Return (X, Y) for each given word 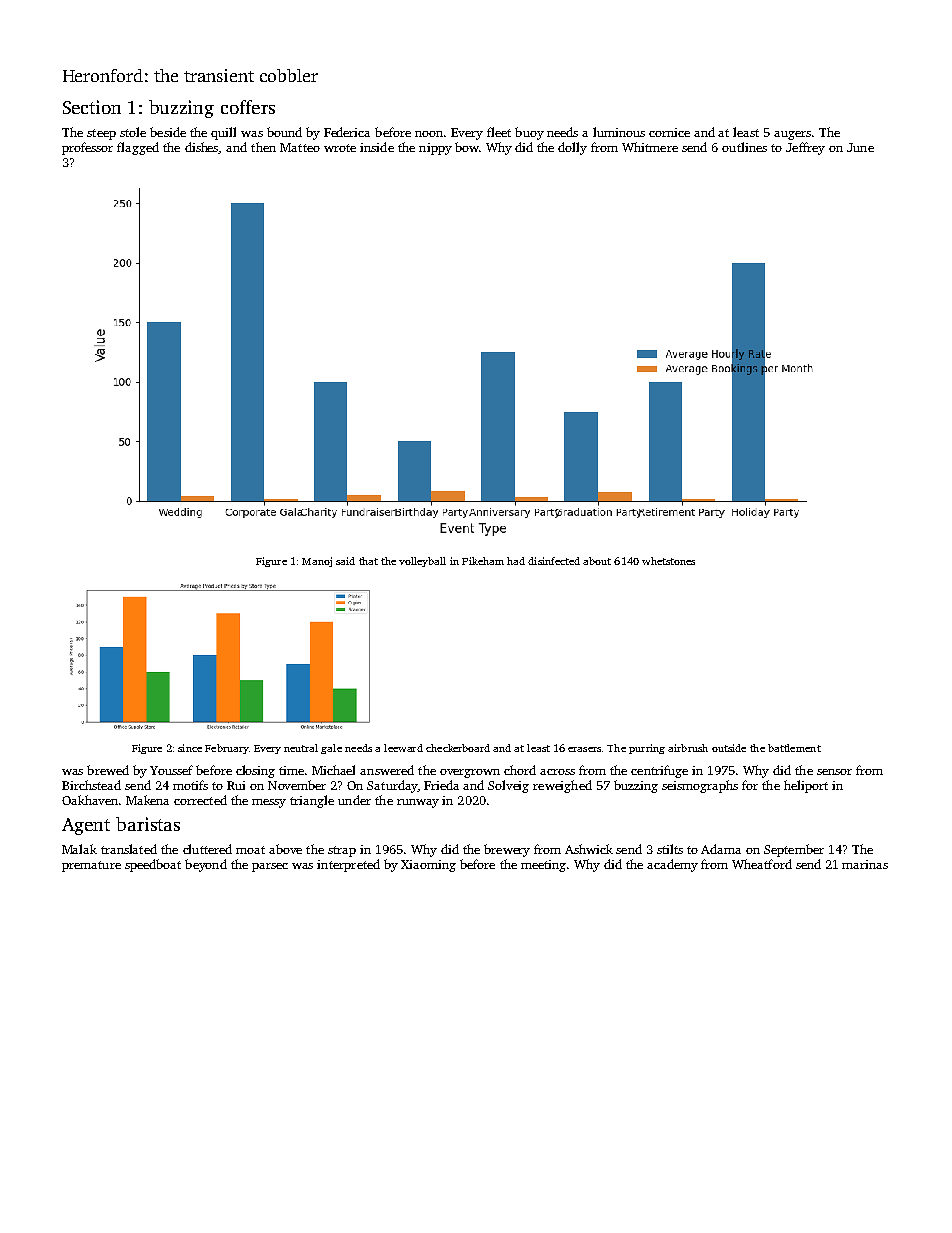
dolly (572, 148)
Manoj (317, 562)
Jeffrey (805, 148)
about (597, 561)
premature (91, 866)
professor (87, 148)
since (190, 748)
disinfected (554, 561)
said (345, 561)
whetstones (668, 561)
